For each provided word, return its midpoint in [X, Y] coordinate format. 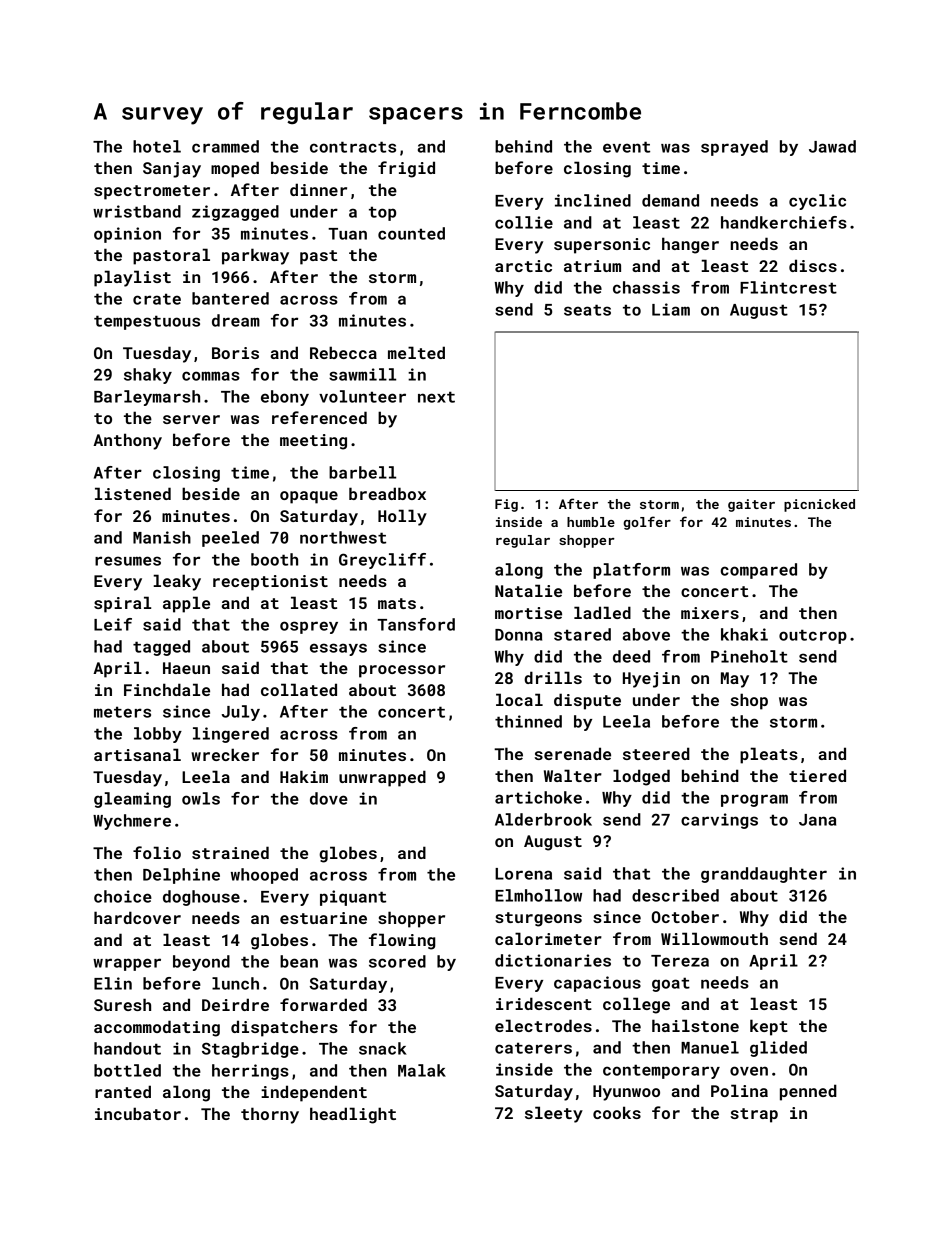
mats [397, 603]
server [191, 419]
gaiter [751, 505]
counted [411, 233]
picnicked [819, 505]
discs [813, 265]
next [436, 397]
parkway [255, 256]
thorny [270, 1115]
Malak [422, 1070]
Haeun [186, 668]
